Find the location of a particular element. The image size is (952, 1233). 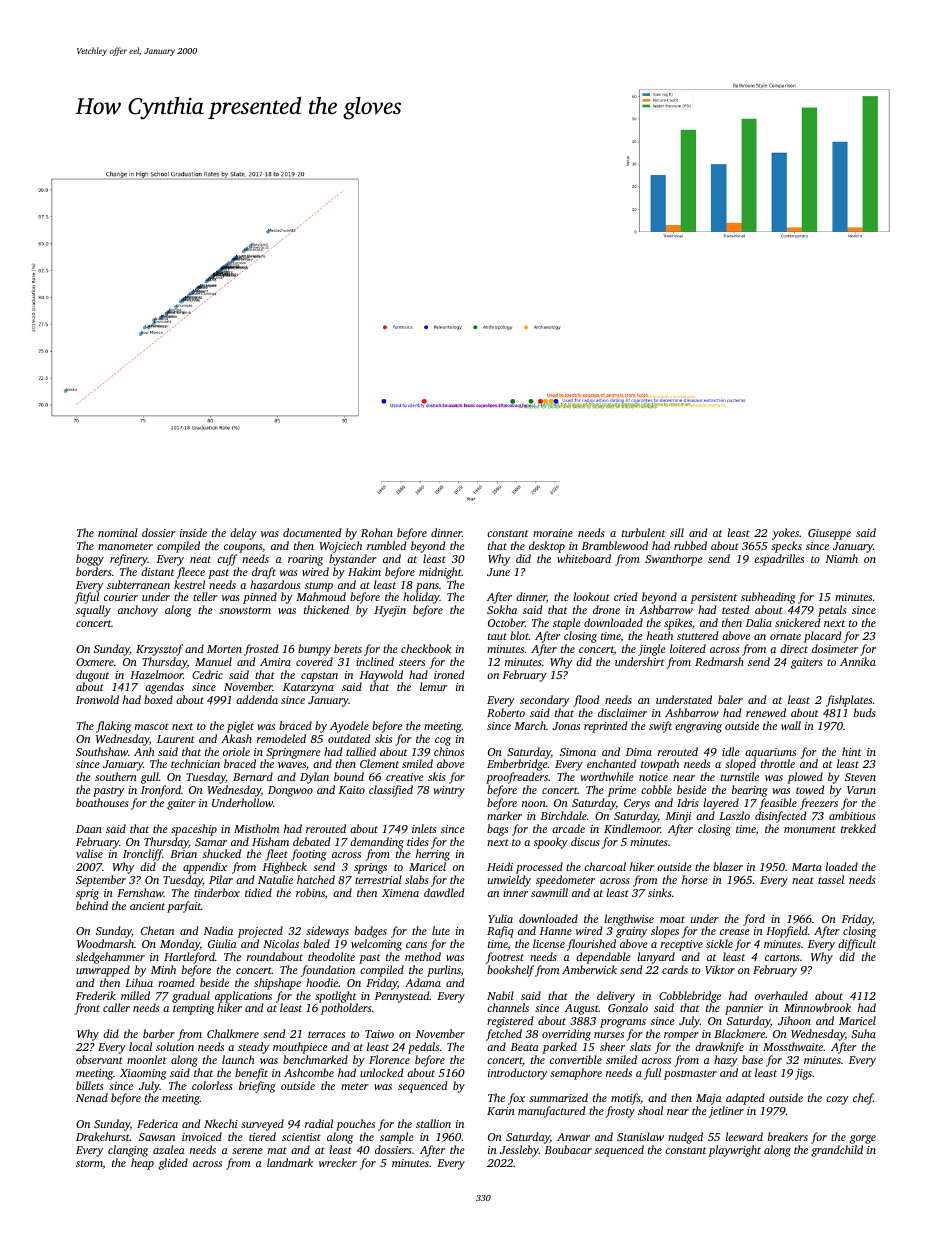

Taiwo is located at coordinates (379, 1034).
